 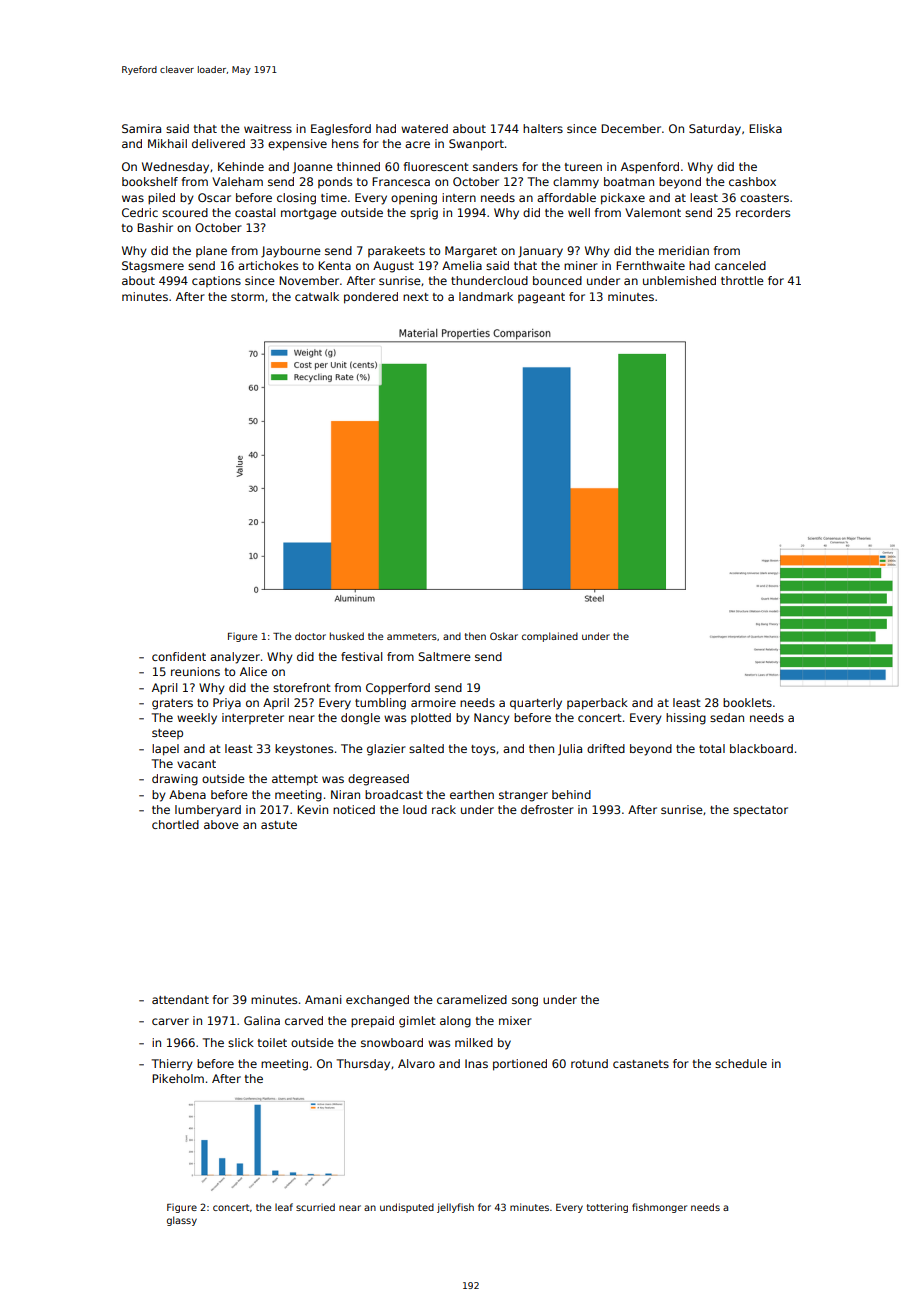 I want to click on behind, so click(x=571, y=794).
